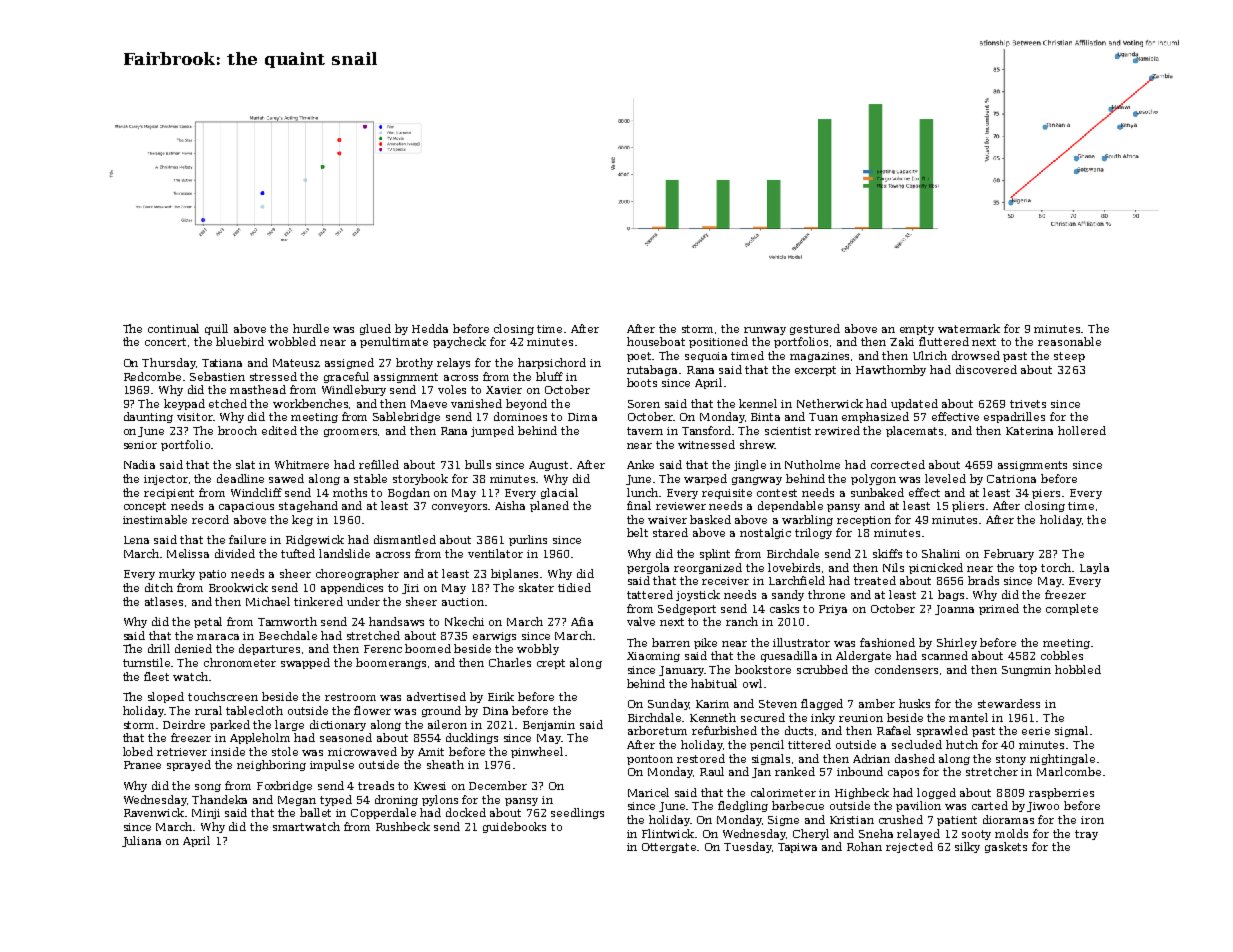  I want to click on pencil, so click(767, 745).
